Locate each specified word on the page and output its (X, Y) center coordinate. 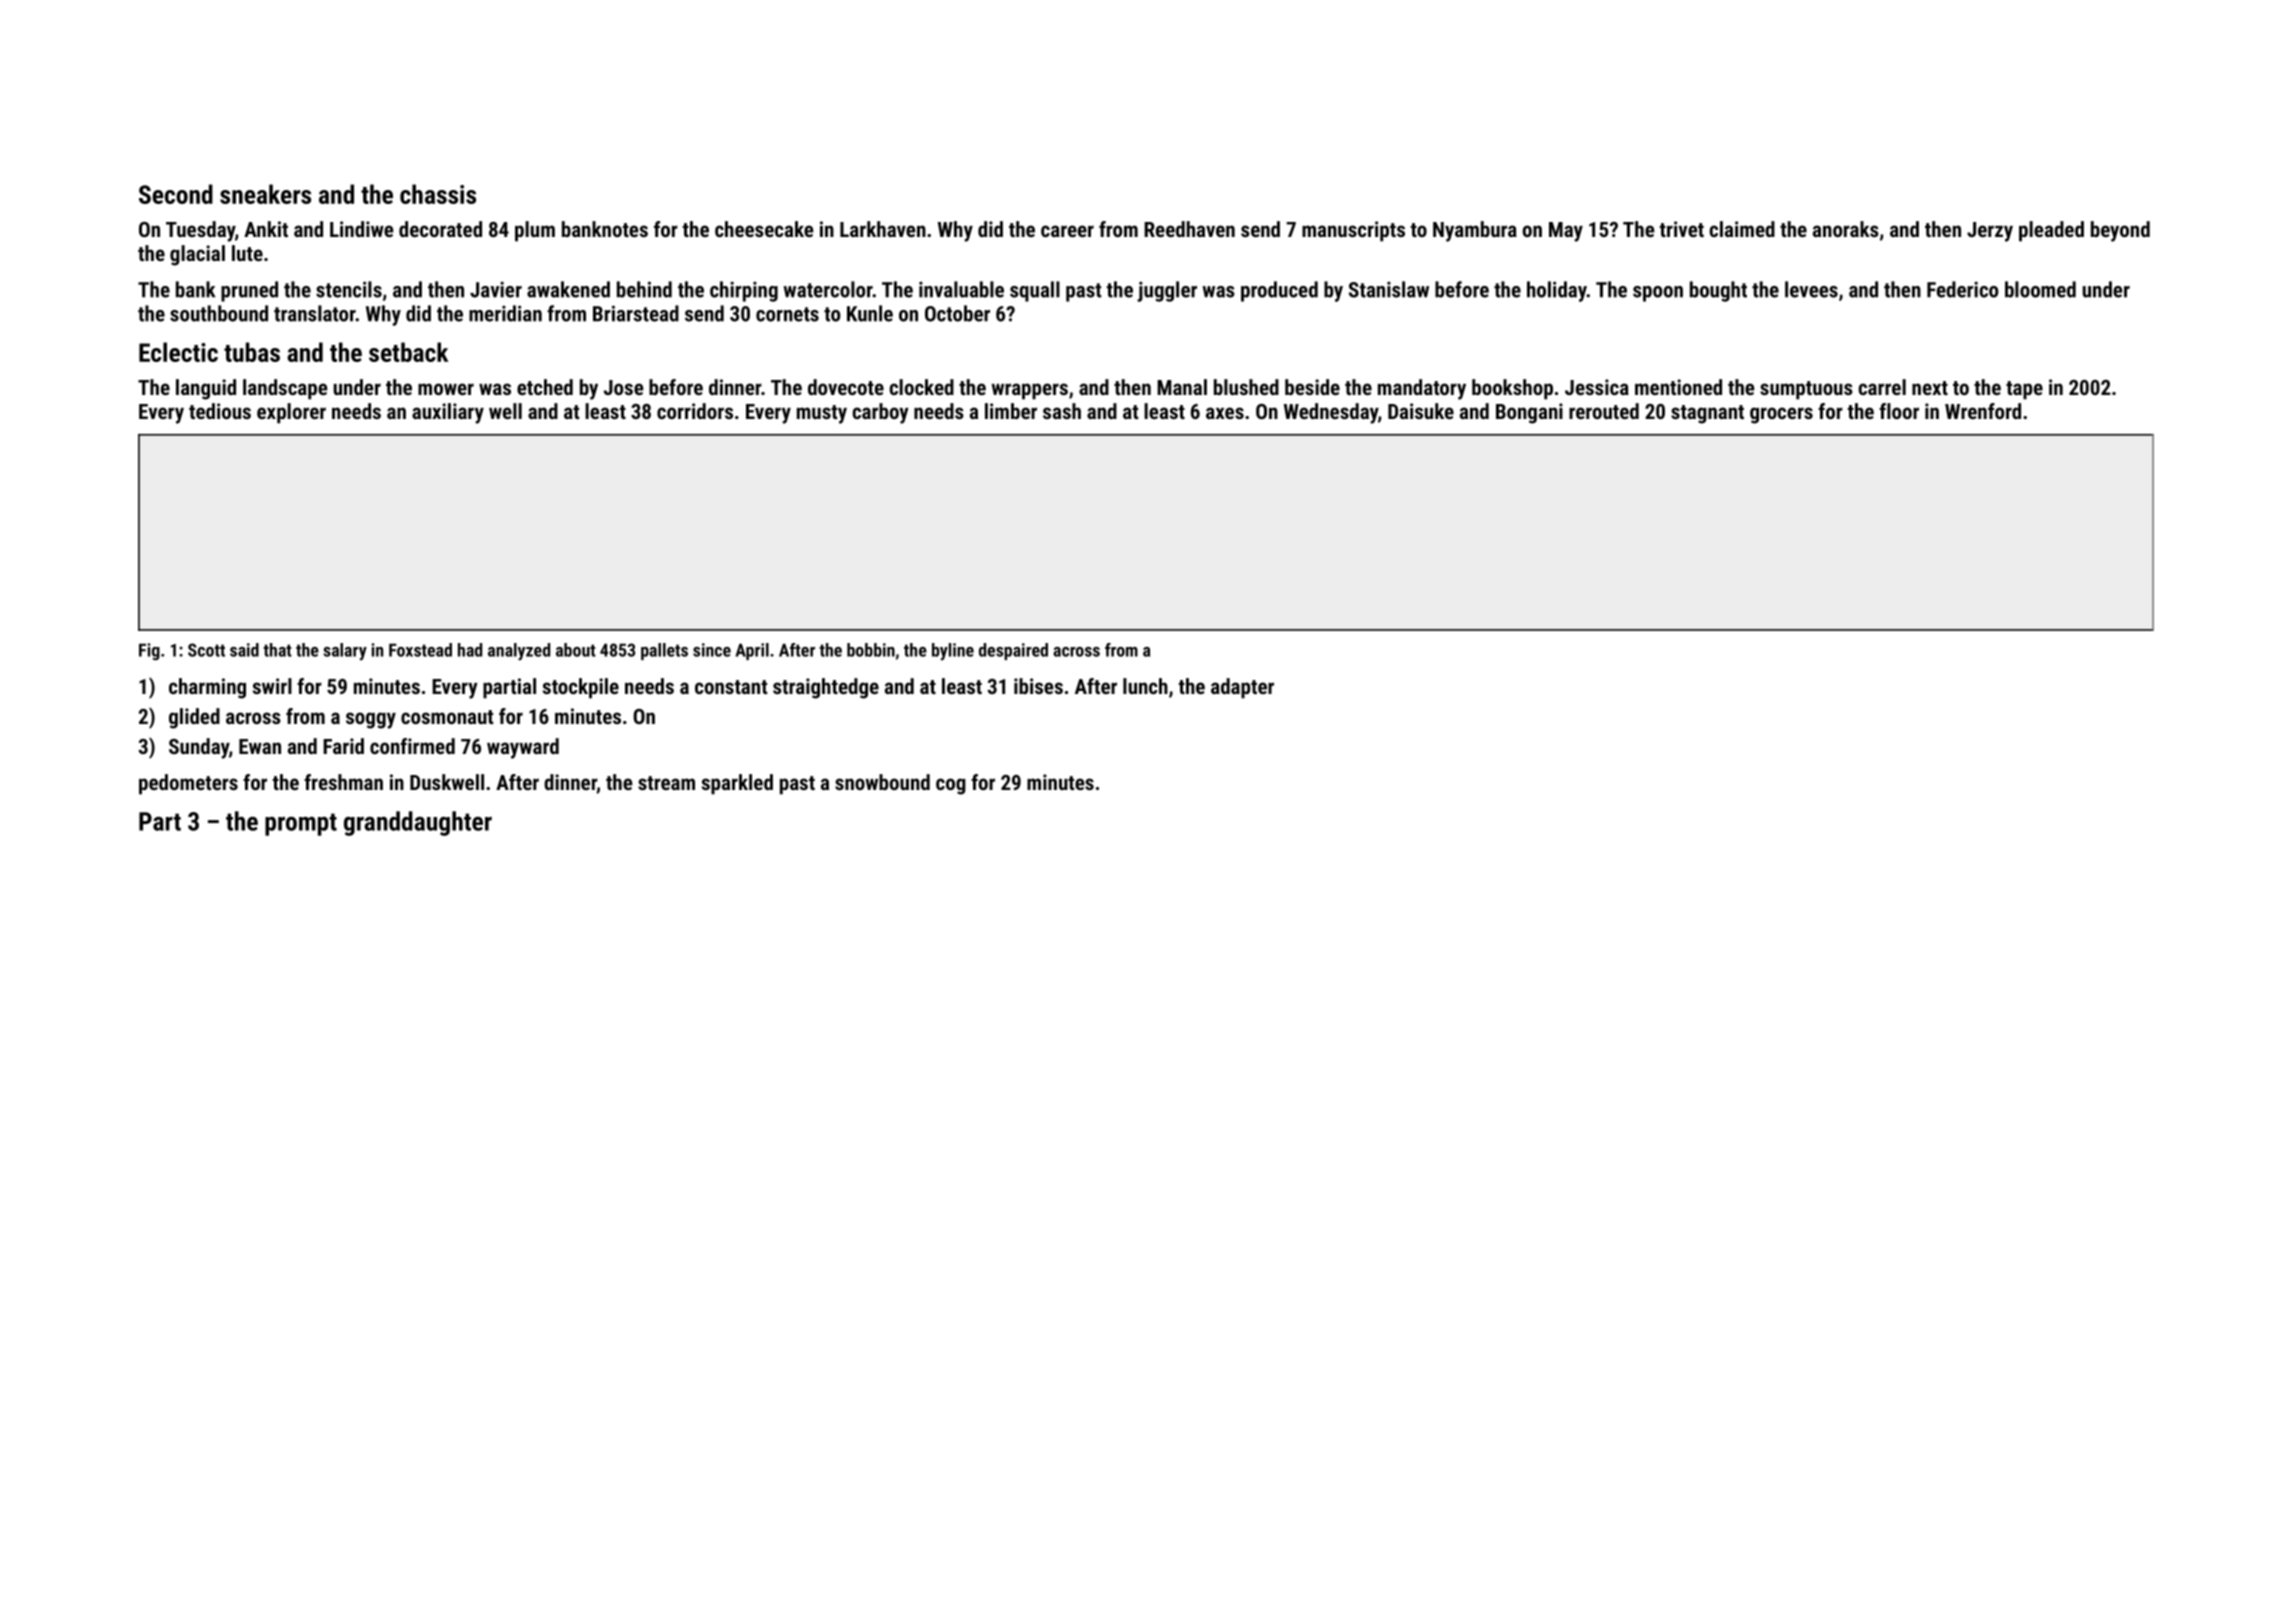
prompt (301, 824)
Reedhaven (1189, 229)
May (1566, 232)
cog (951, 786)
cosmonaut (447, 717)
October (957, 313)
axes (1225, 413)
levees (1811, 289)
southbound (219, 313)
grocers (1781, 415)
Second (176, 194)
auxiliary (448, 413)
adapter (1242, 688)
